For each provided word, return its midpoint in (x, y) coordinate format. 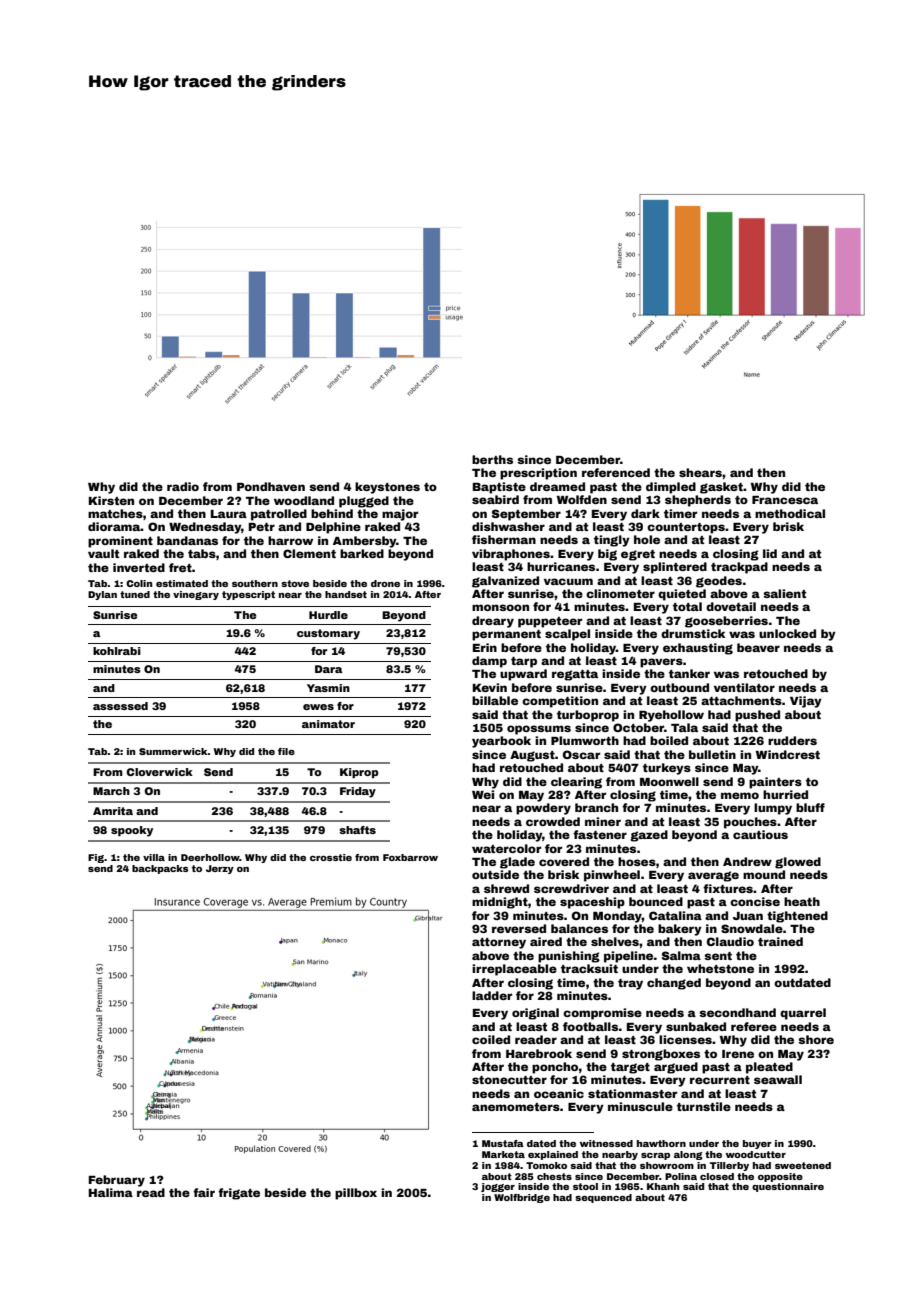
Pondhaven (271, 486)
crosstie (331, 857)
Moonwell (669, 781)
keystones (387, 488)
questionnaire (788, 1187)
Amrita (113, 811)
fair (204, 1192)
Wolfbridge (522, 1198)
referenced (616, 472)
